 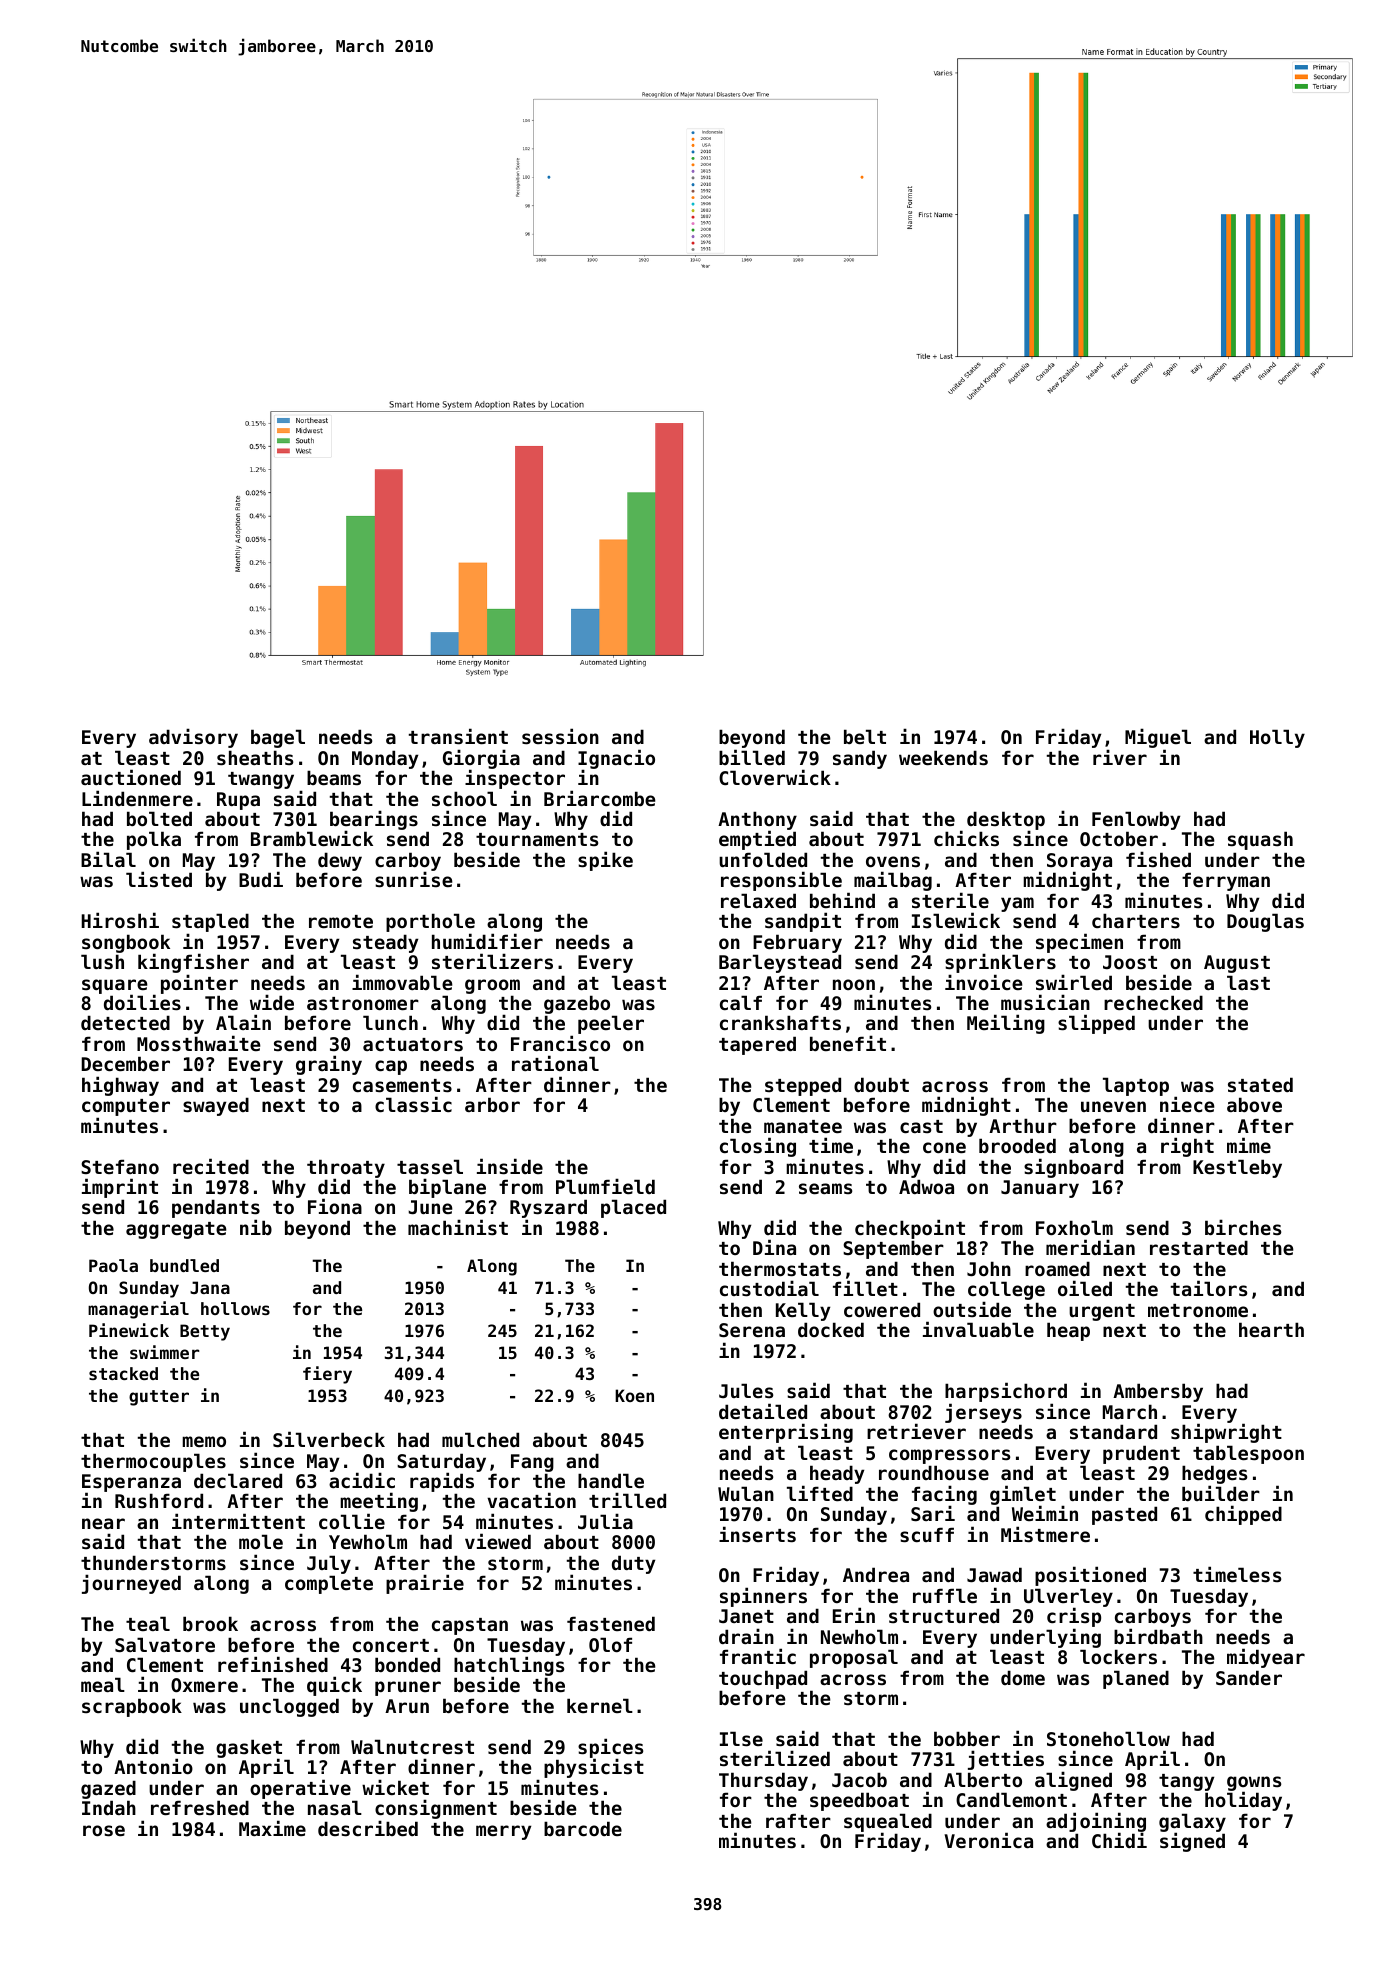 What do you see at coordinates (1277, 738) in the screenshot?
I see `Holly` at bounding box center [1277, 738].
